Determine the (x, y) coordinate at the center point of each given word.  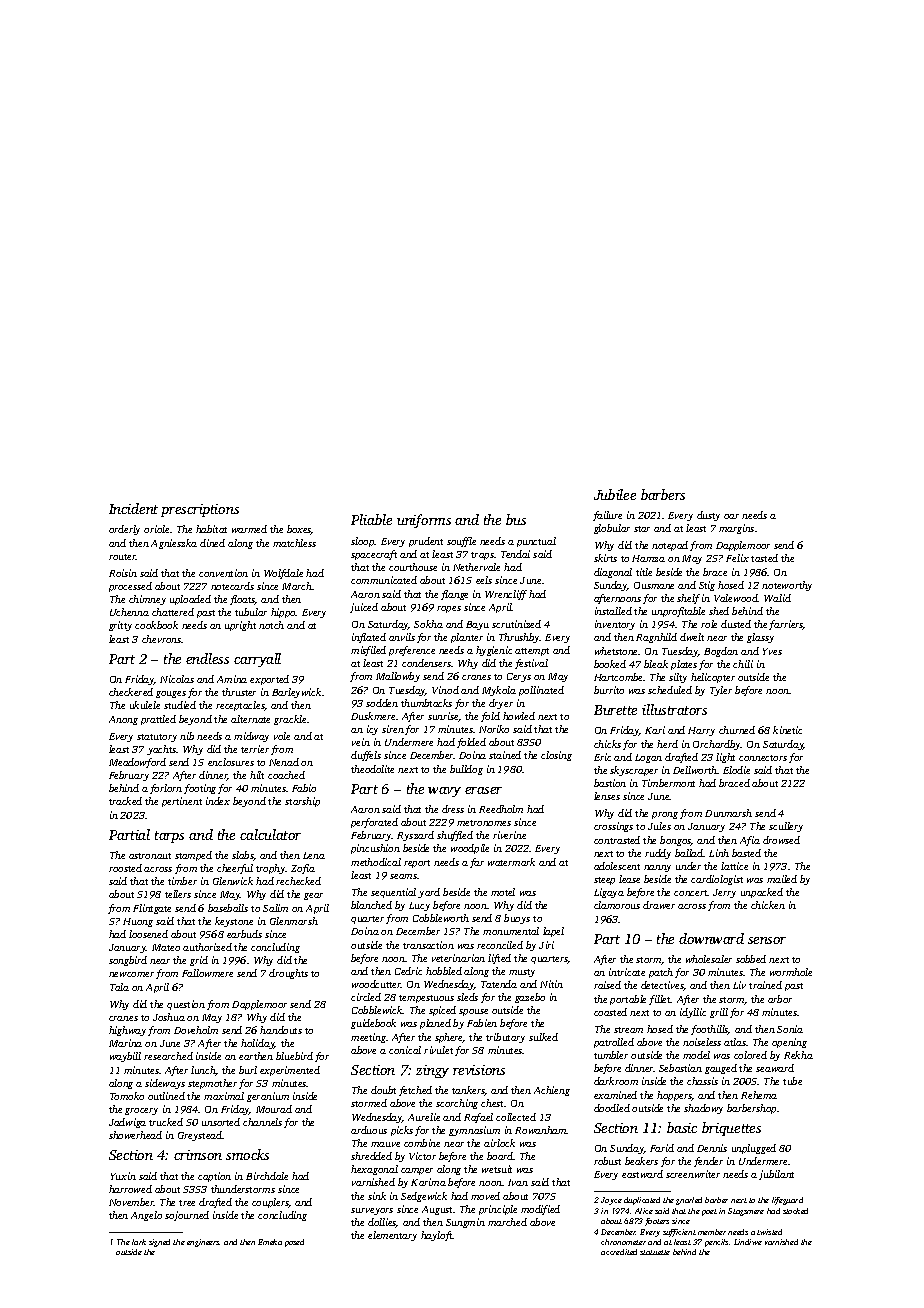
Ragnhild (656, 638)
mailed (782, 879)
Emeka (270, 1242)
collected (516, 1117)
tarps (169, 837)
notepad (670, 546)
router (122, 557)
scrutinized (516, 624)
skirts (605, 558)
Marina (125, 1043)
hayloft (437, 1236)
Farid (662, 1148)
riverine (509, 835)
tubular (251, 612)
